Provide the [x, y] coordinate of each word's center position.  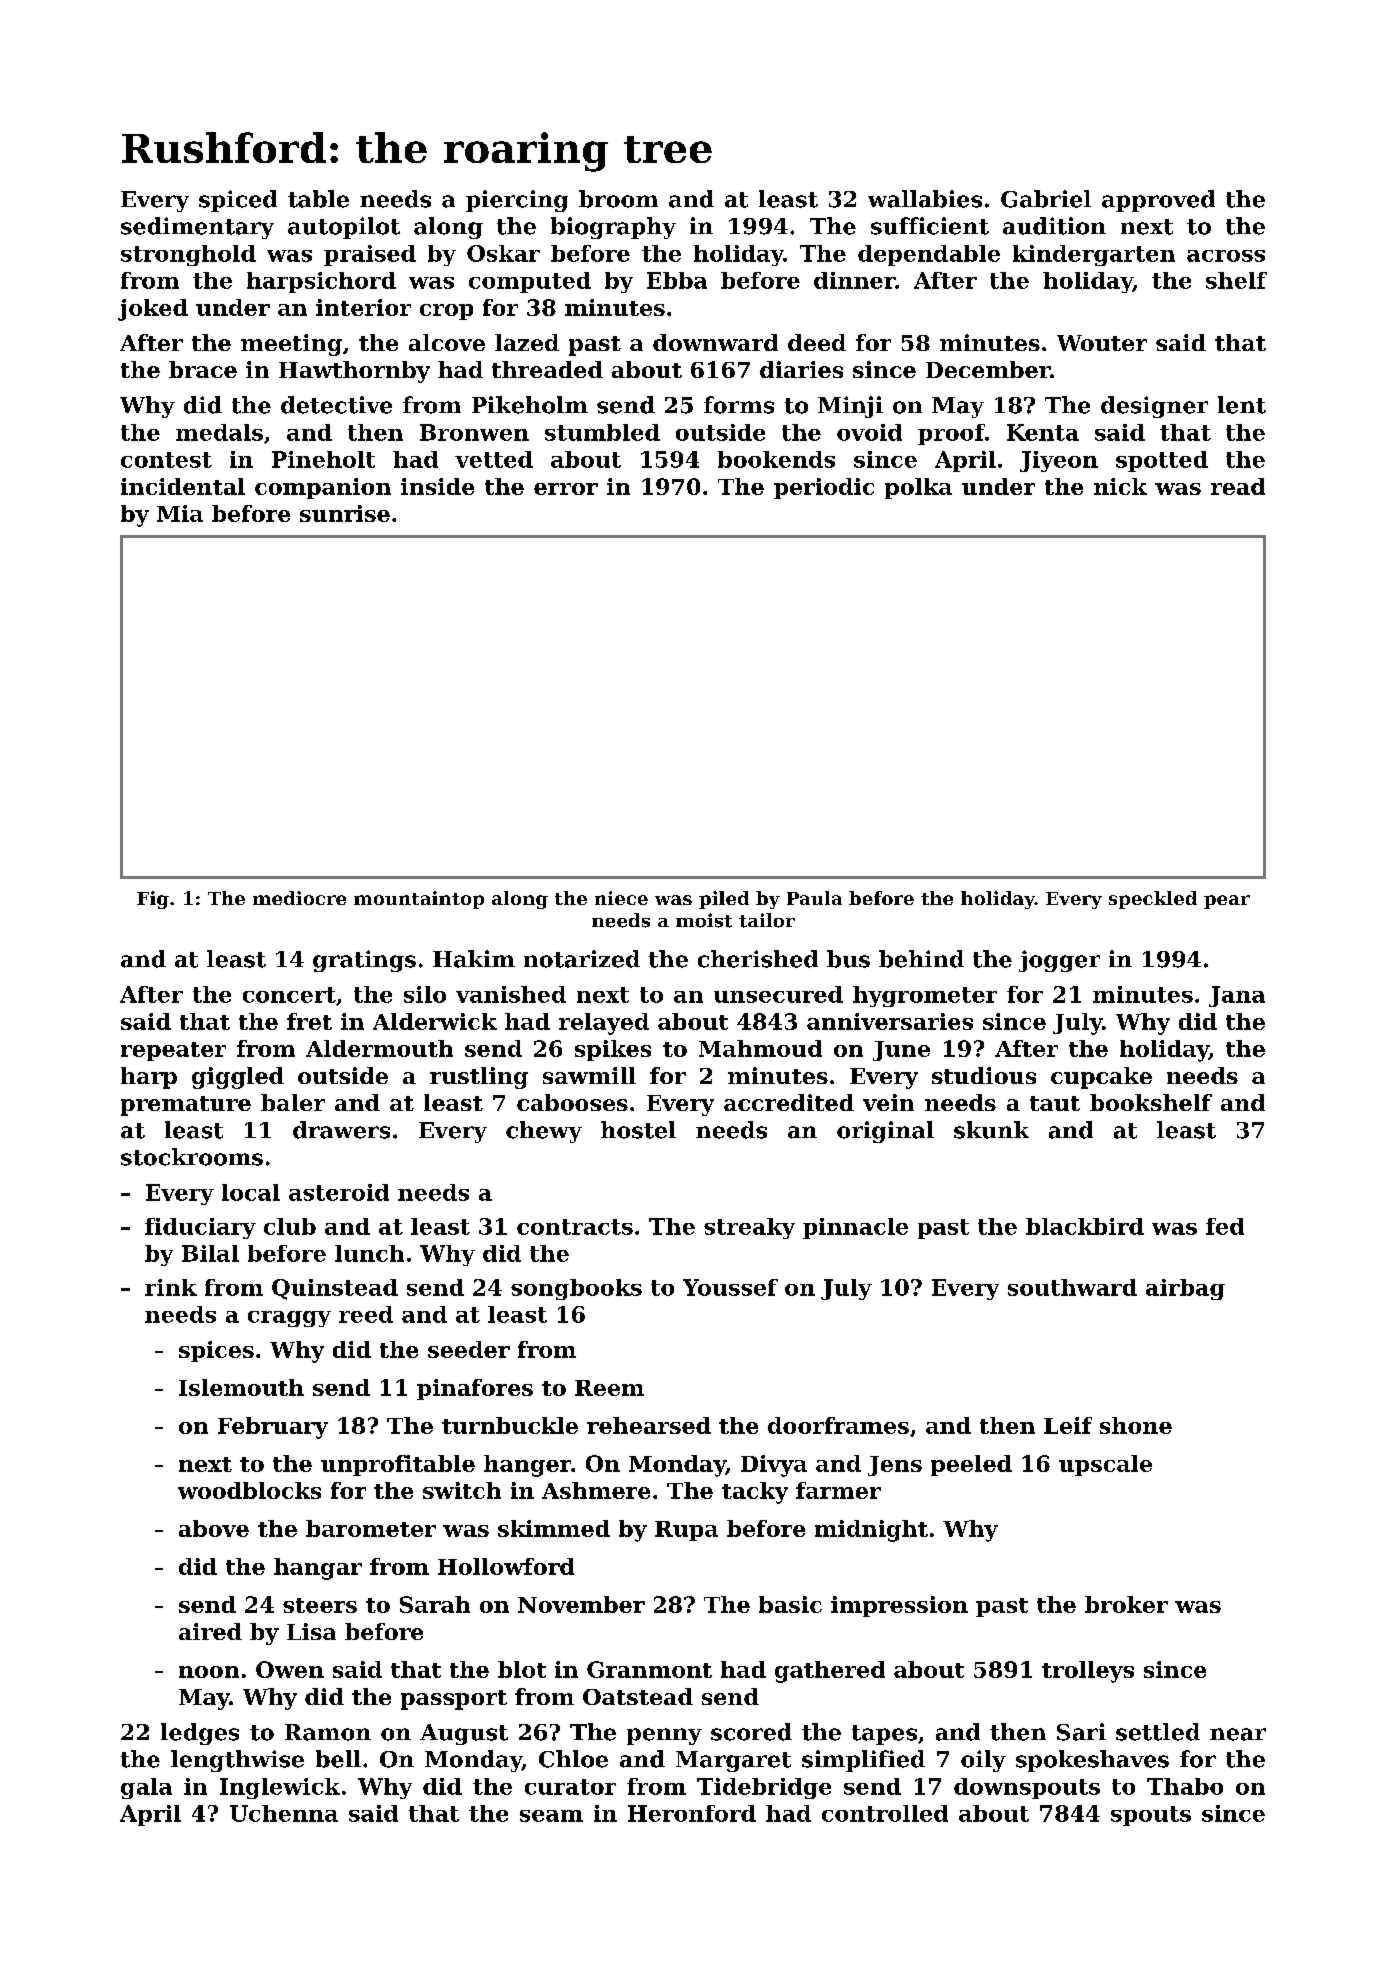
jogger [1059, 961]
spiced [238, 201]
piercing [517, 201]
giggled [238, 1078]
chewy [544, 1132]
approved [1158, 201]
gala [146, 1788]
